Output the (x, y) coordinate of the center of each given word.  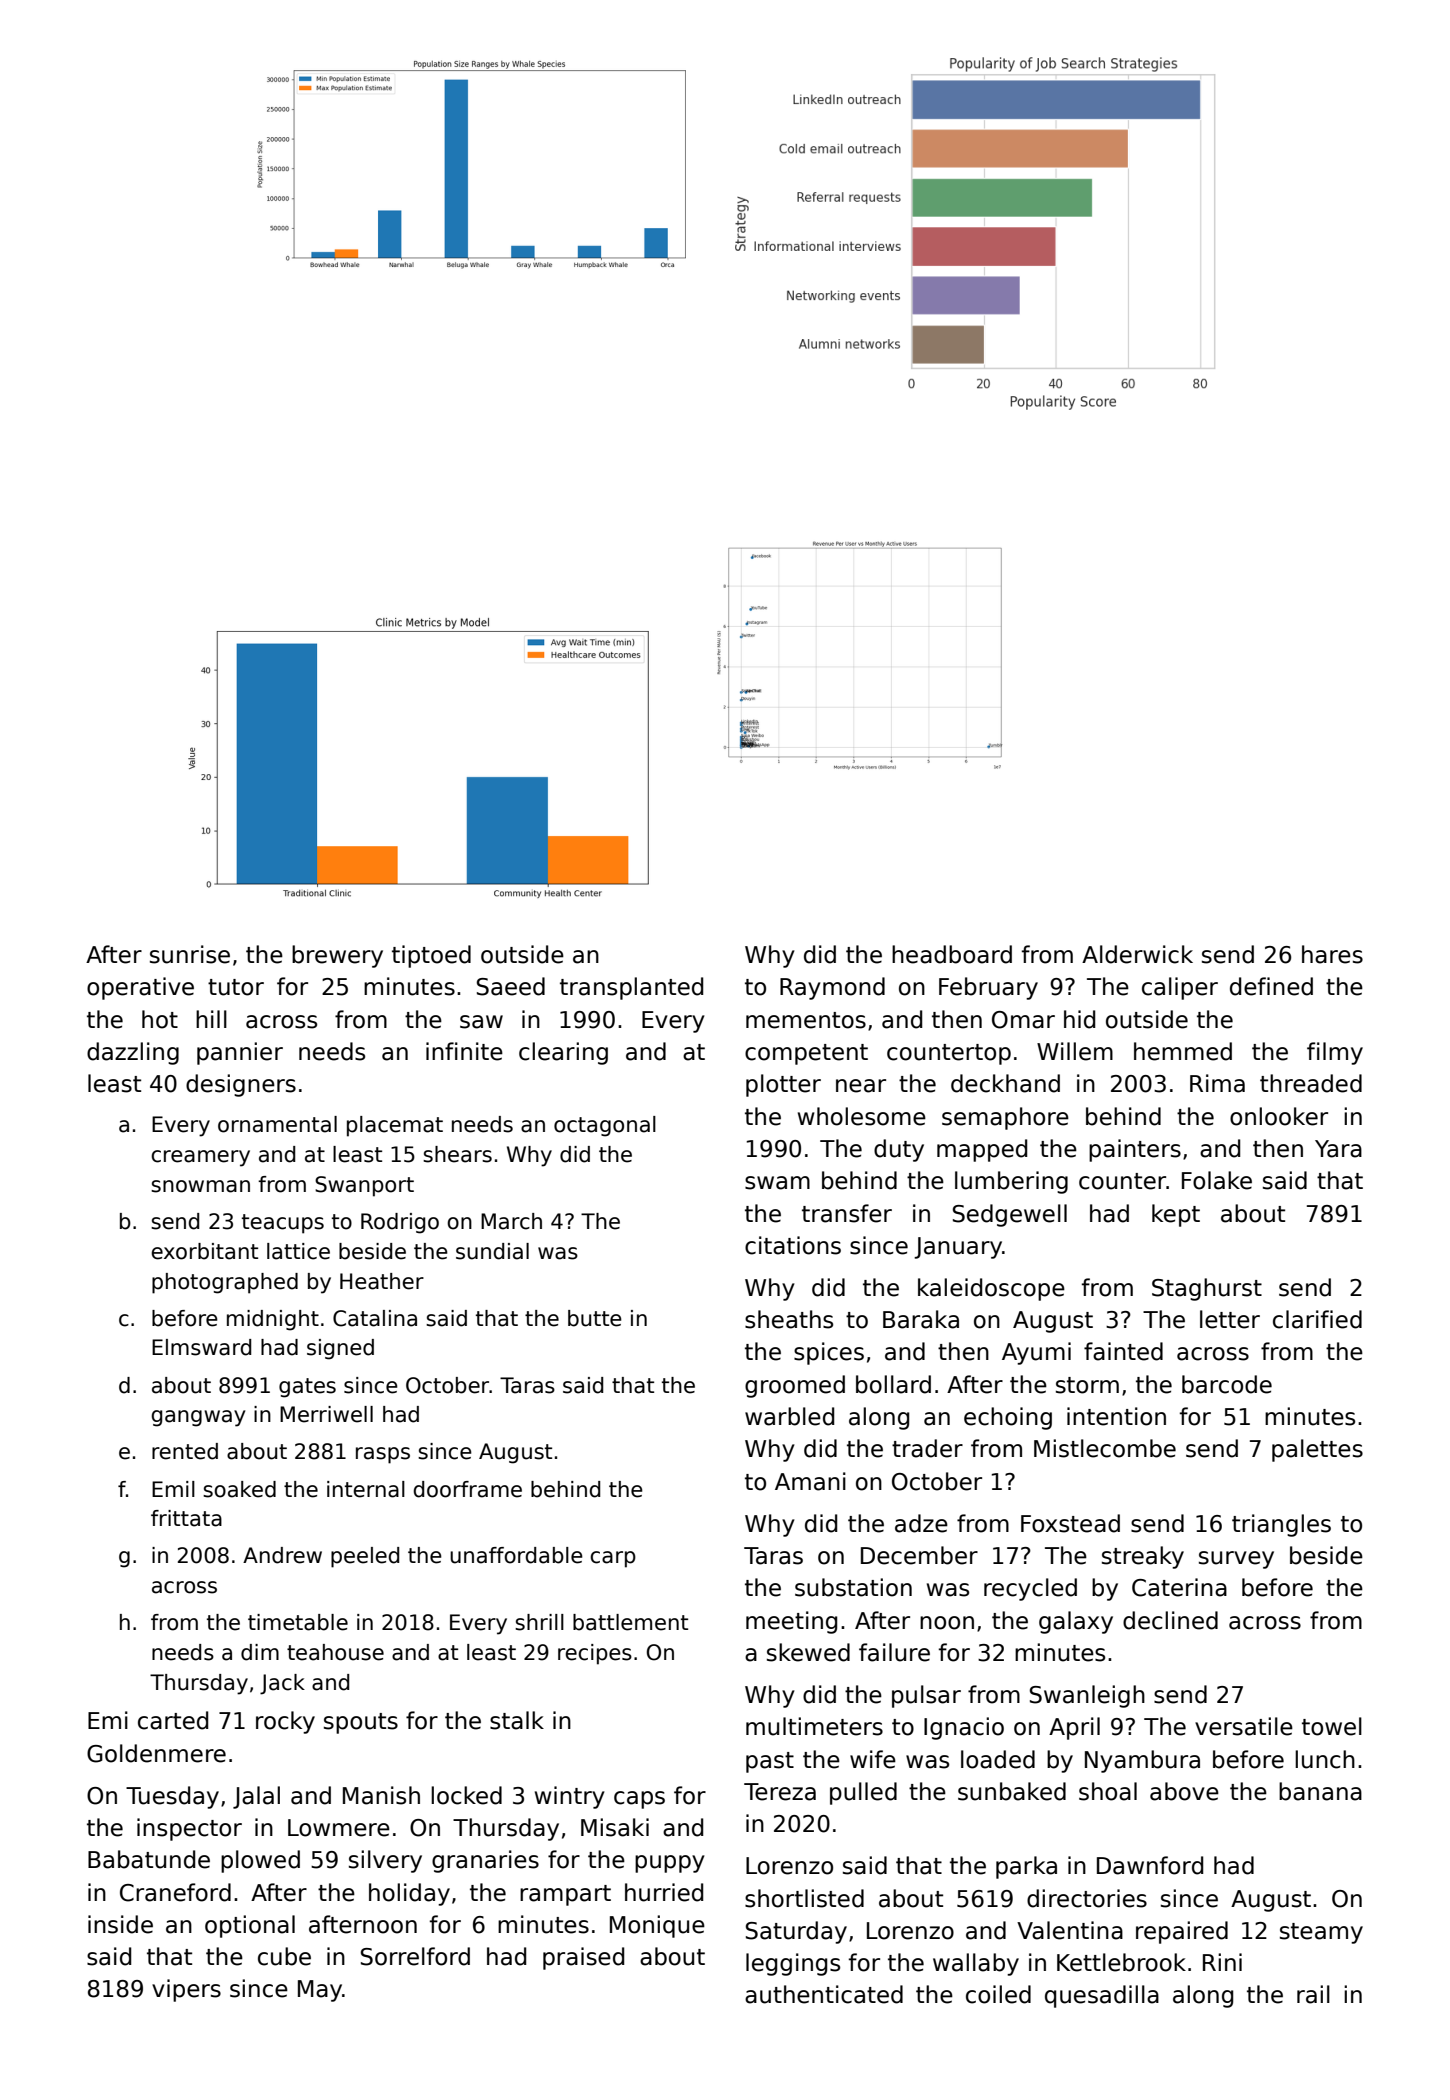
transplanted (631, 988)
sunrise (190, 954)
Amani (810, 1481)
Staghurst (1207, 1289)
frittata (186, 1518)
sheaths (789, 1319)
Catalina (375, 1318)
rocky (285, 1722)
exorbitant (204, 1251)
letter (1230, 1319)
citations (793, 1245)
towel (1332, 1726)
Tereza (780, 1792)
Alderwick (1137, 954)
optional (250, 1926)
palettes (1317, 1450)
